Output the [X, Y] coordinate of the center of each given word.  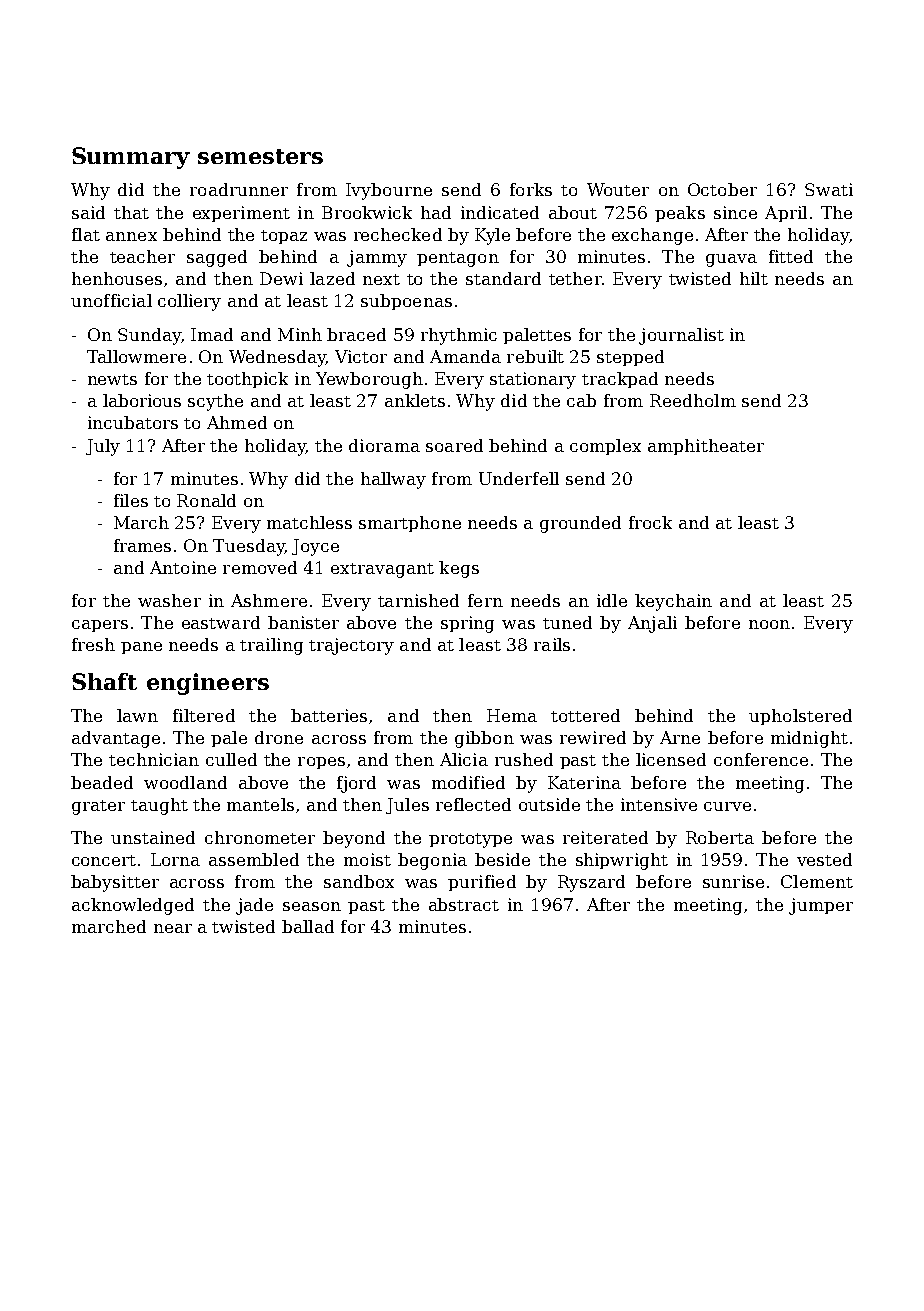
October [722, 189]
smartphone [410, 524]
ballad [308, 926]
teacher [142, 256]
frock [650, 522]
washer [169, 600]
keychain [673, 602]
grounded [580, 524]
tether [575, 278]
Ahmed [237, 422]
